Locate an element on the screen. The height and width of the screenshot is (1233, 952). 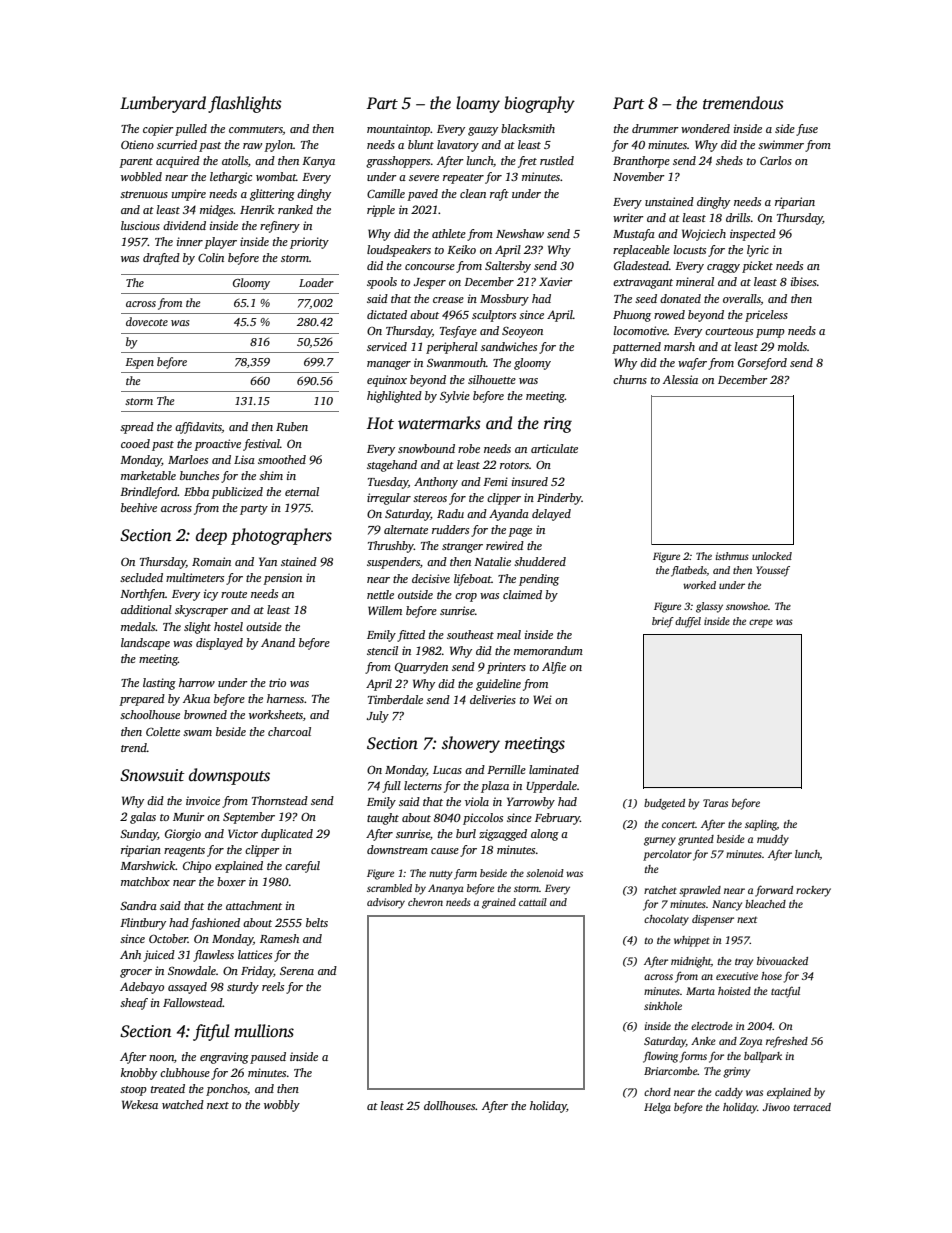
sapling is located at coordinates (761, 825).
